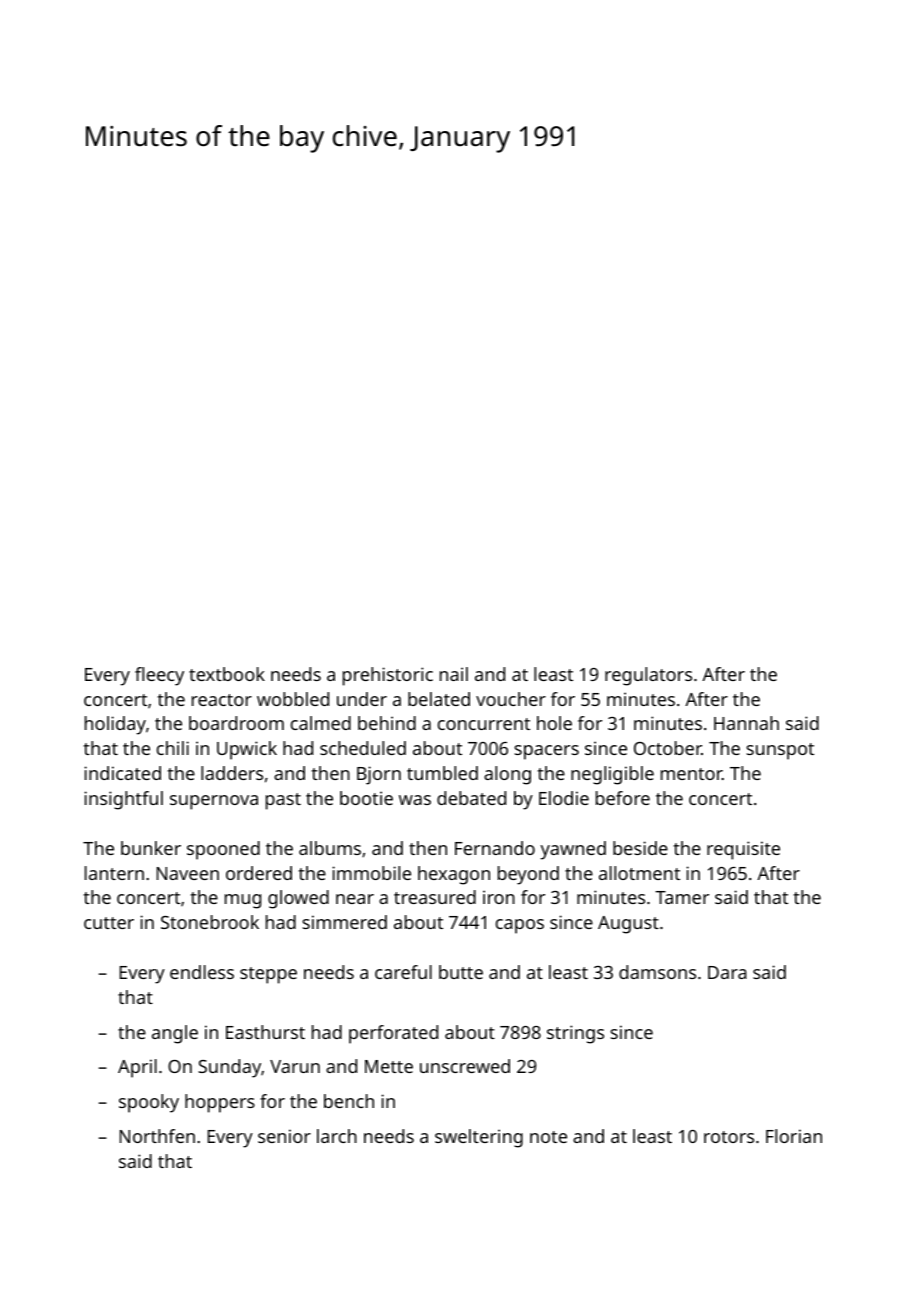 This screenshot has width=908, height=1316. Describe the element at coordinates (479, 1138) in the screenshot. I see `sweltering` at that location.
